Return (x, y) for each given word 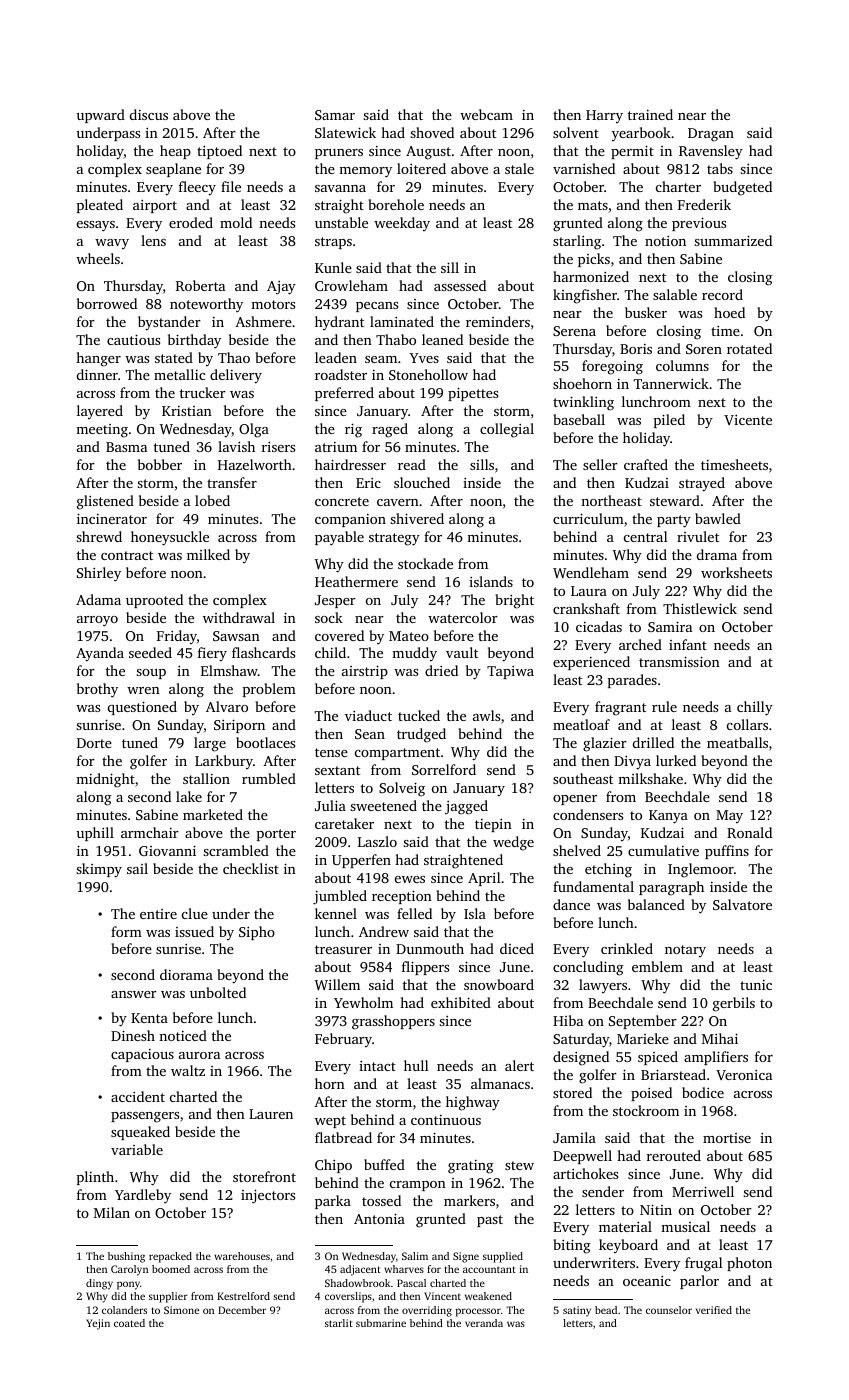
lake (189, 796)
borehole (396, 204)
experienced (591, 663)
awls (486, 715)
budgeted (743, 188)
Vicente (748, 420)
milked (208, 554)
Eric (368, 483)
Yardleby (143, 1196)
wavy (112, 244)
